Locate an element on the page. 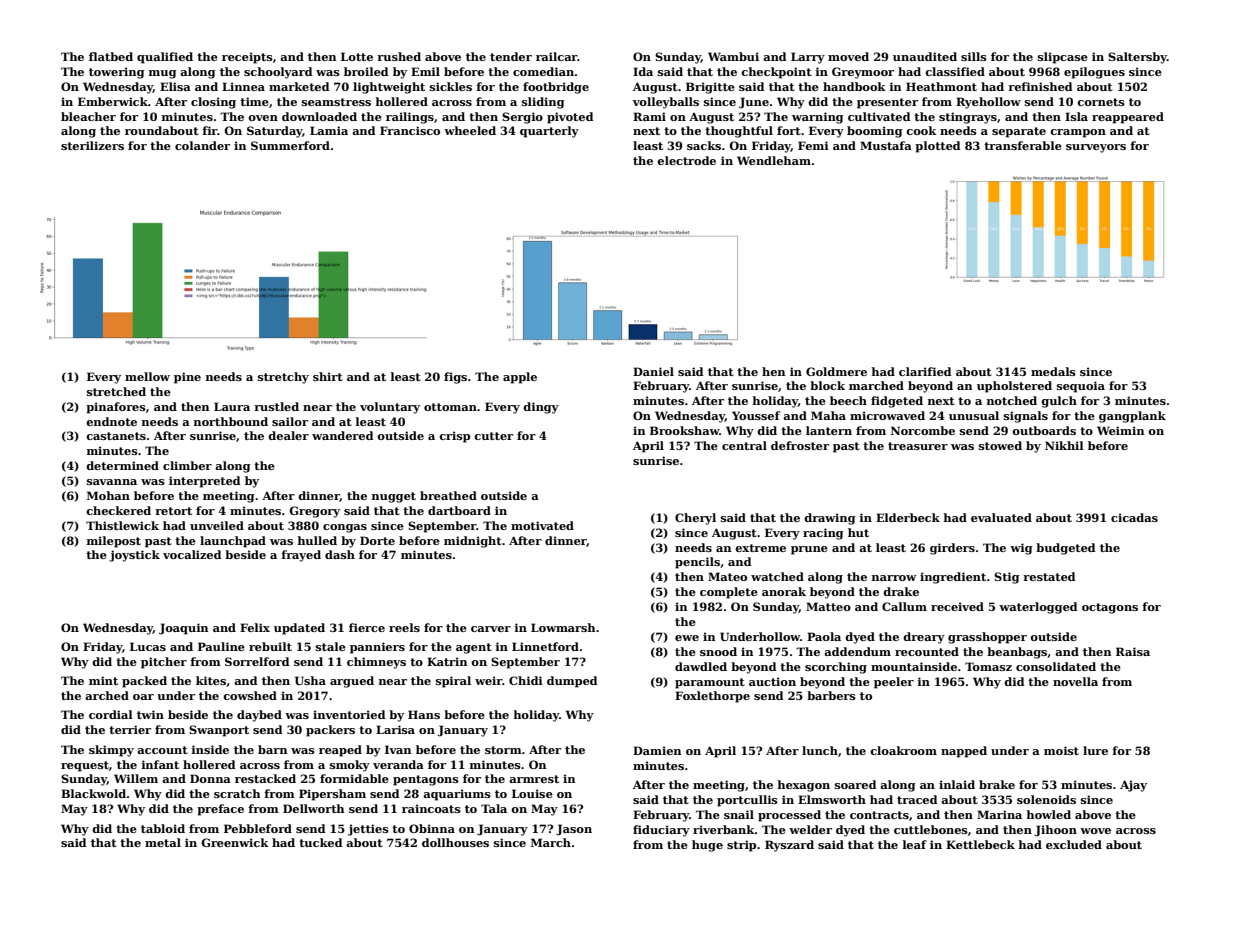 This image has height=952, width=1233. moist is located at coordinates (1061, 750).
